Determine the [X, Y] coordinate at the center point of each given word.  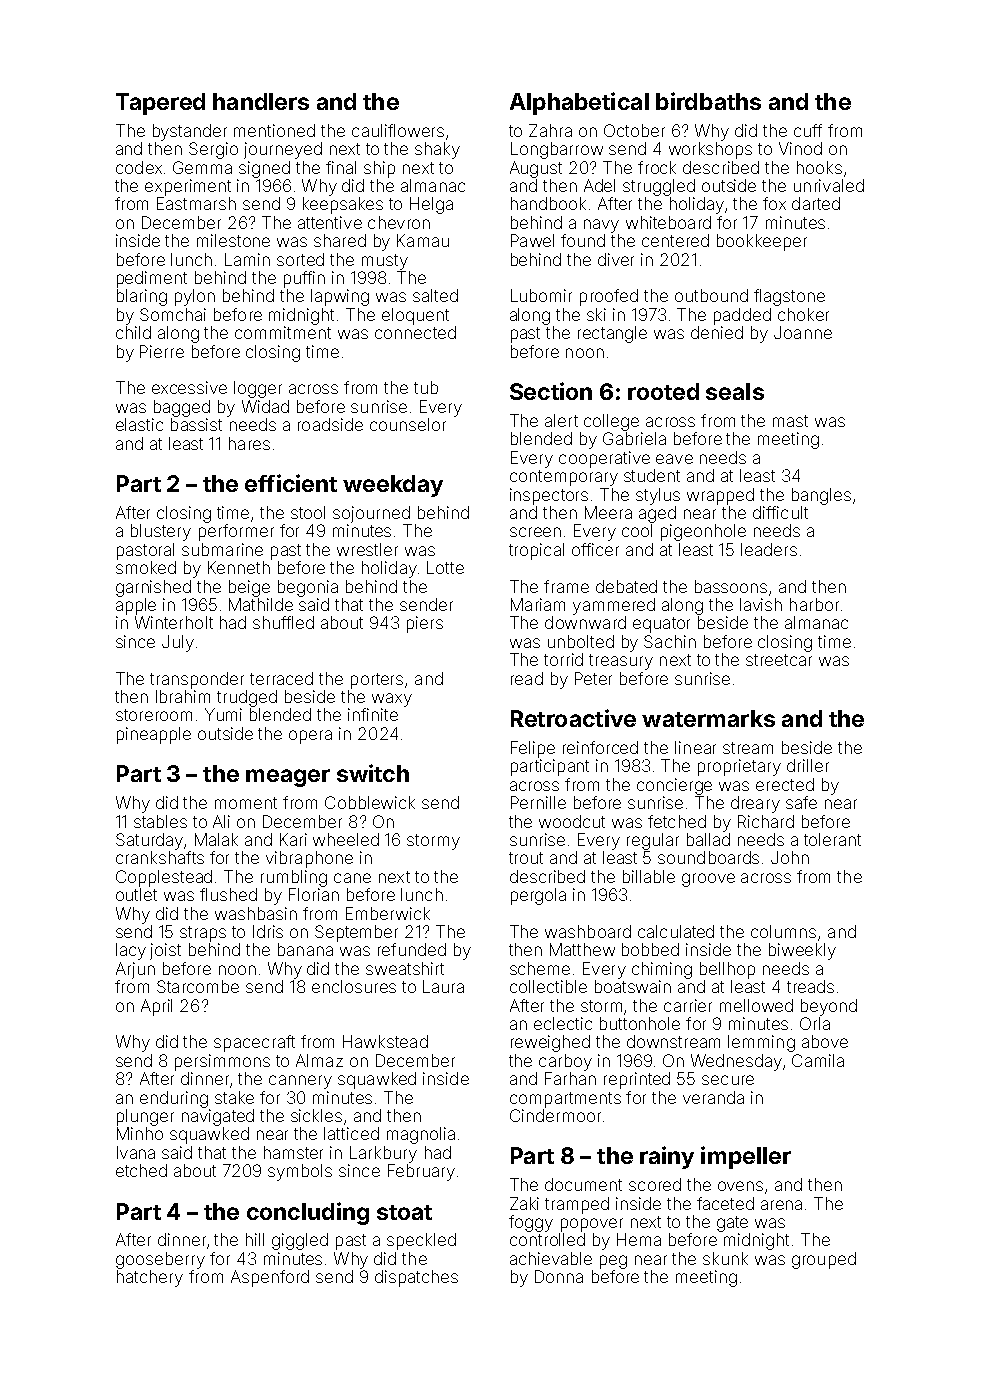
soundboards [708, 857]
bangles [821, 496]
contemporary [564, 478]
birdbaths [708, 101]
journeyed [283, 150]
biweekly [802, 951]
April [156, 1007]
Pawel [532, 240]
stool [308, 512]
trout [526, 858]
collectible [548, 986]
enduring [174, 1099]
